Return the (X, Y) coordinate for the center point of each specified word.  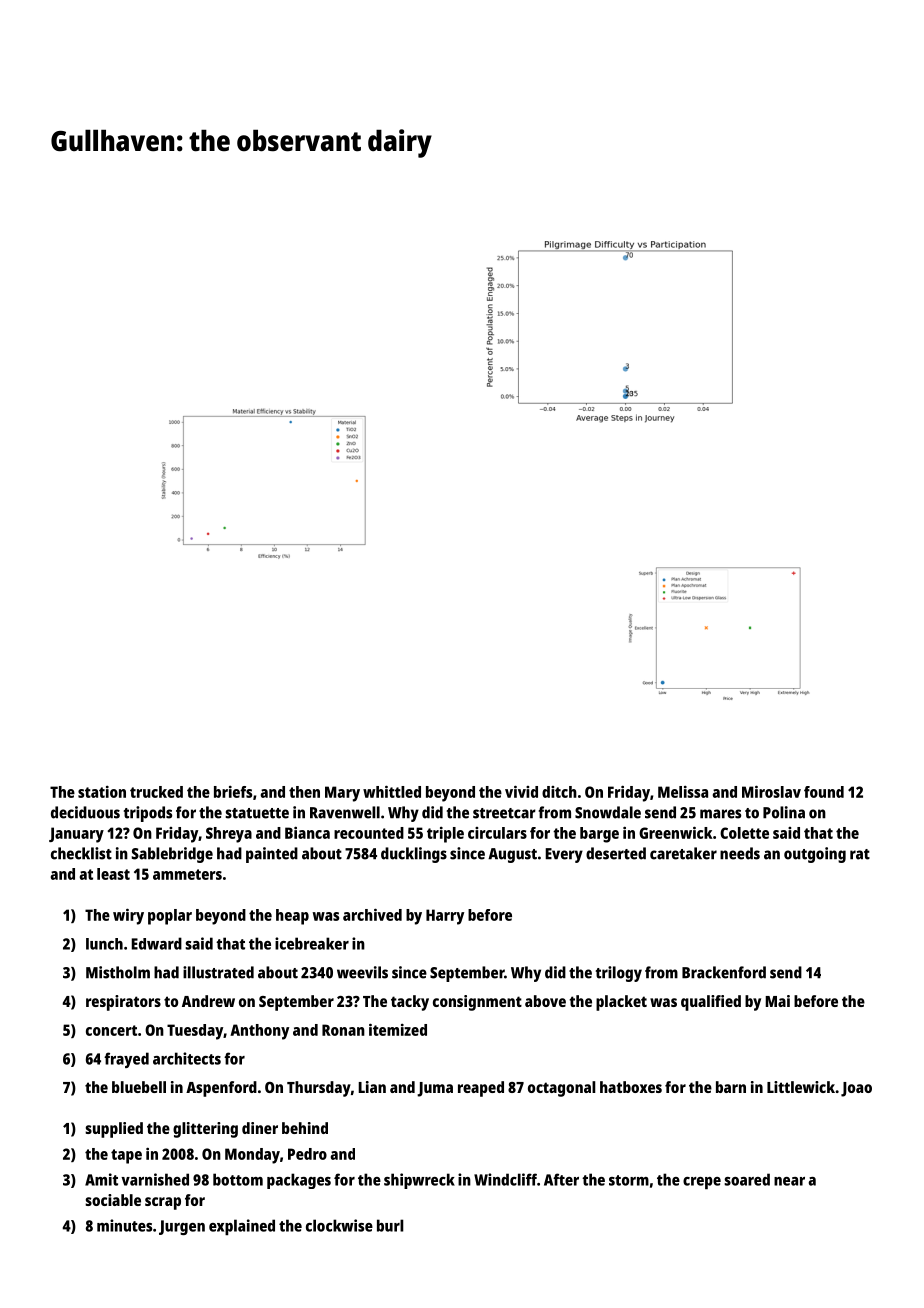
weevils (362, 972)
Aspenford (221, 1089)
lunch (104, 944)
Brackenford (724, 972)
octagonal (562, 1089)
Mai (777, 1001)
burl (390, 1225)
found (824, 792)
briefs (233, 792)
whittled (392, 791)
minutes (124, 1225)
